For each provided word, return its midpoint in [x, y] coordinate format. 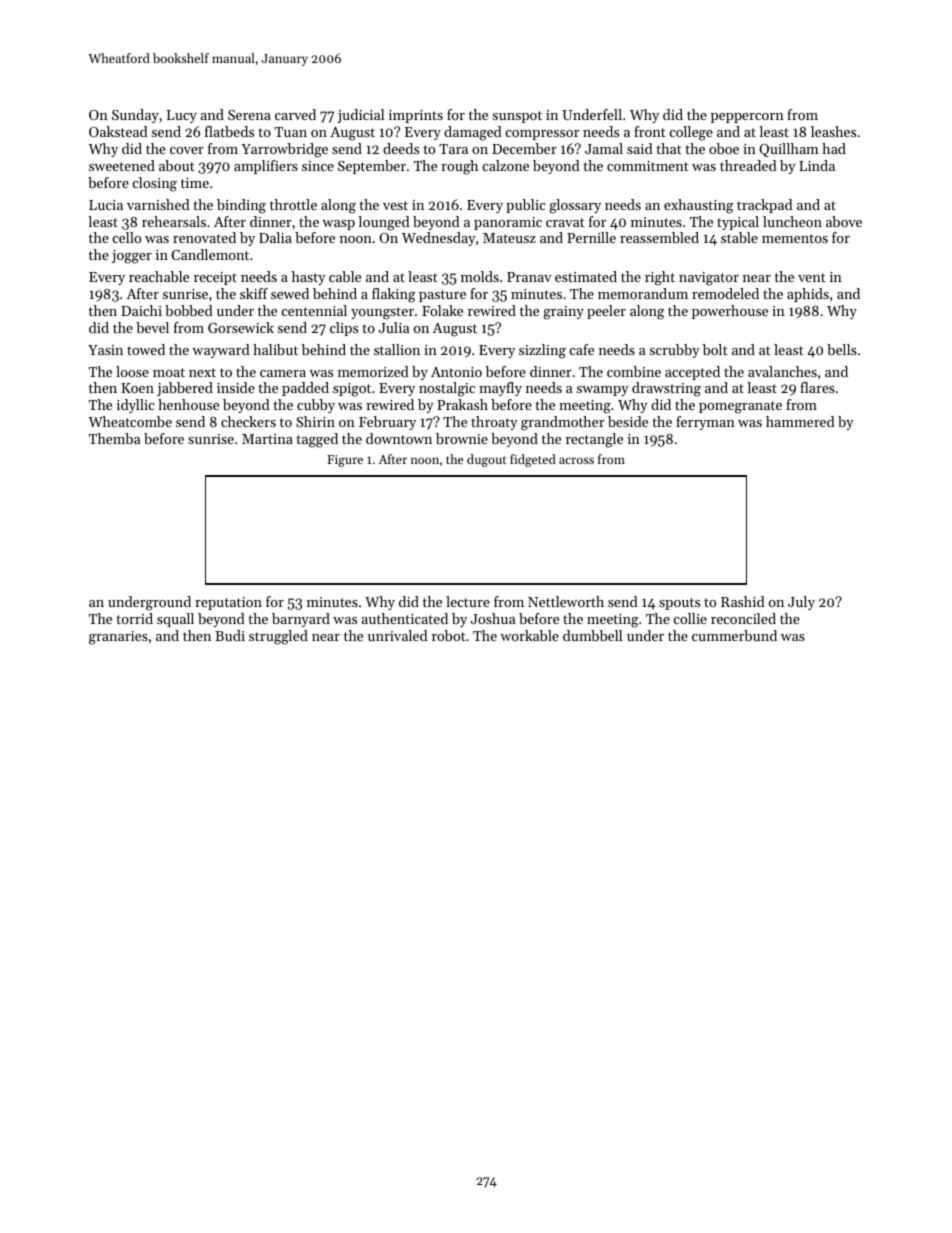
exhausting [699, 206]
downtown [399, 438]
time [195, 183]
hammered [800, 421]
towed [146, 349]
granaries [118, 638]
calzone [506, 165]
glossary [575, 206]
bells [842, 349]
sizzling [542, 351]
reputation [228, 603]
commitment [648, 166]
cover [187, 150]
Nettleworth [566, 601]
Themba [114, 438]
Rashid [743, 601]
